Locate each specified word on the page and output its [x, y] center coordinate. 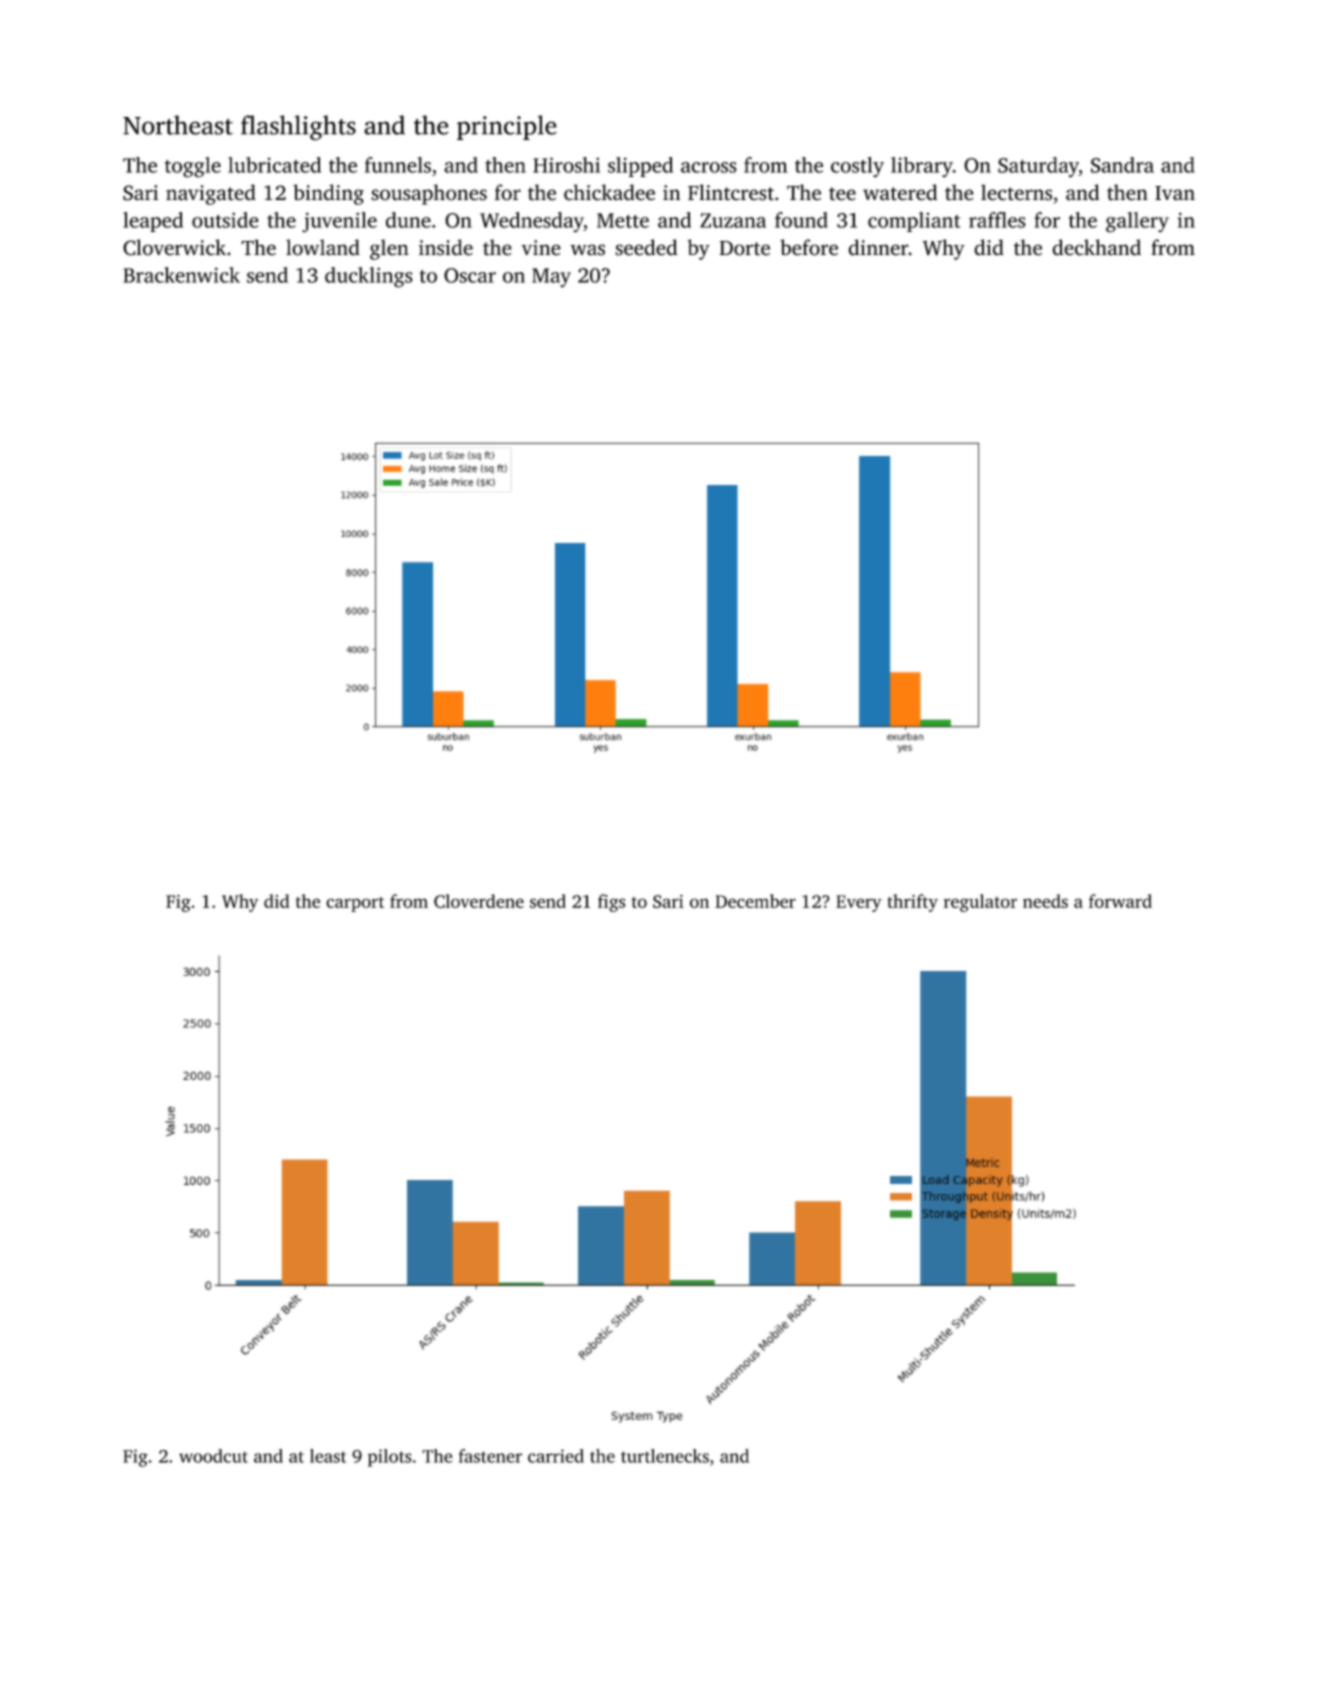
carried [556, 1456]
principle [507, 127]
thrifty [912, 903]
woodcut [213, 1456]
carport [355, 904]
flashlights [298, 128]
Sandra [1122, 165]
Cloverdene [479, 901]
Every [859, 903]
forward [1120, 901]
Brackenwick [181, 275]
